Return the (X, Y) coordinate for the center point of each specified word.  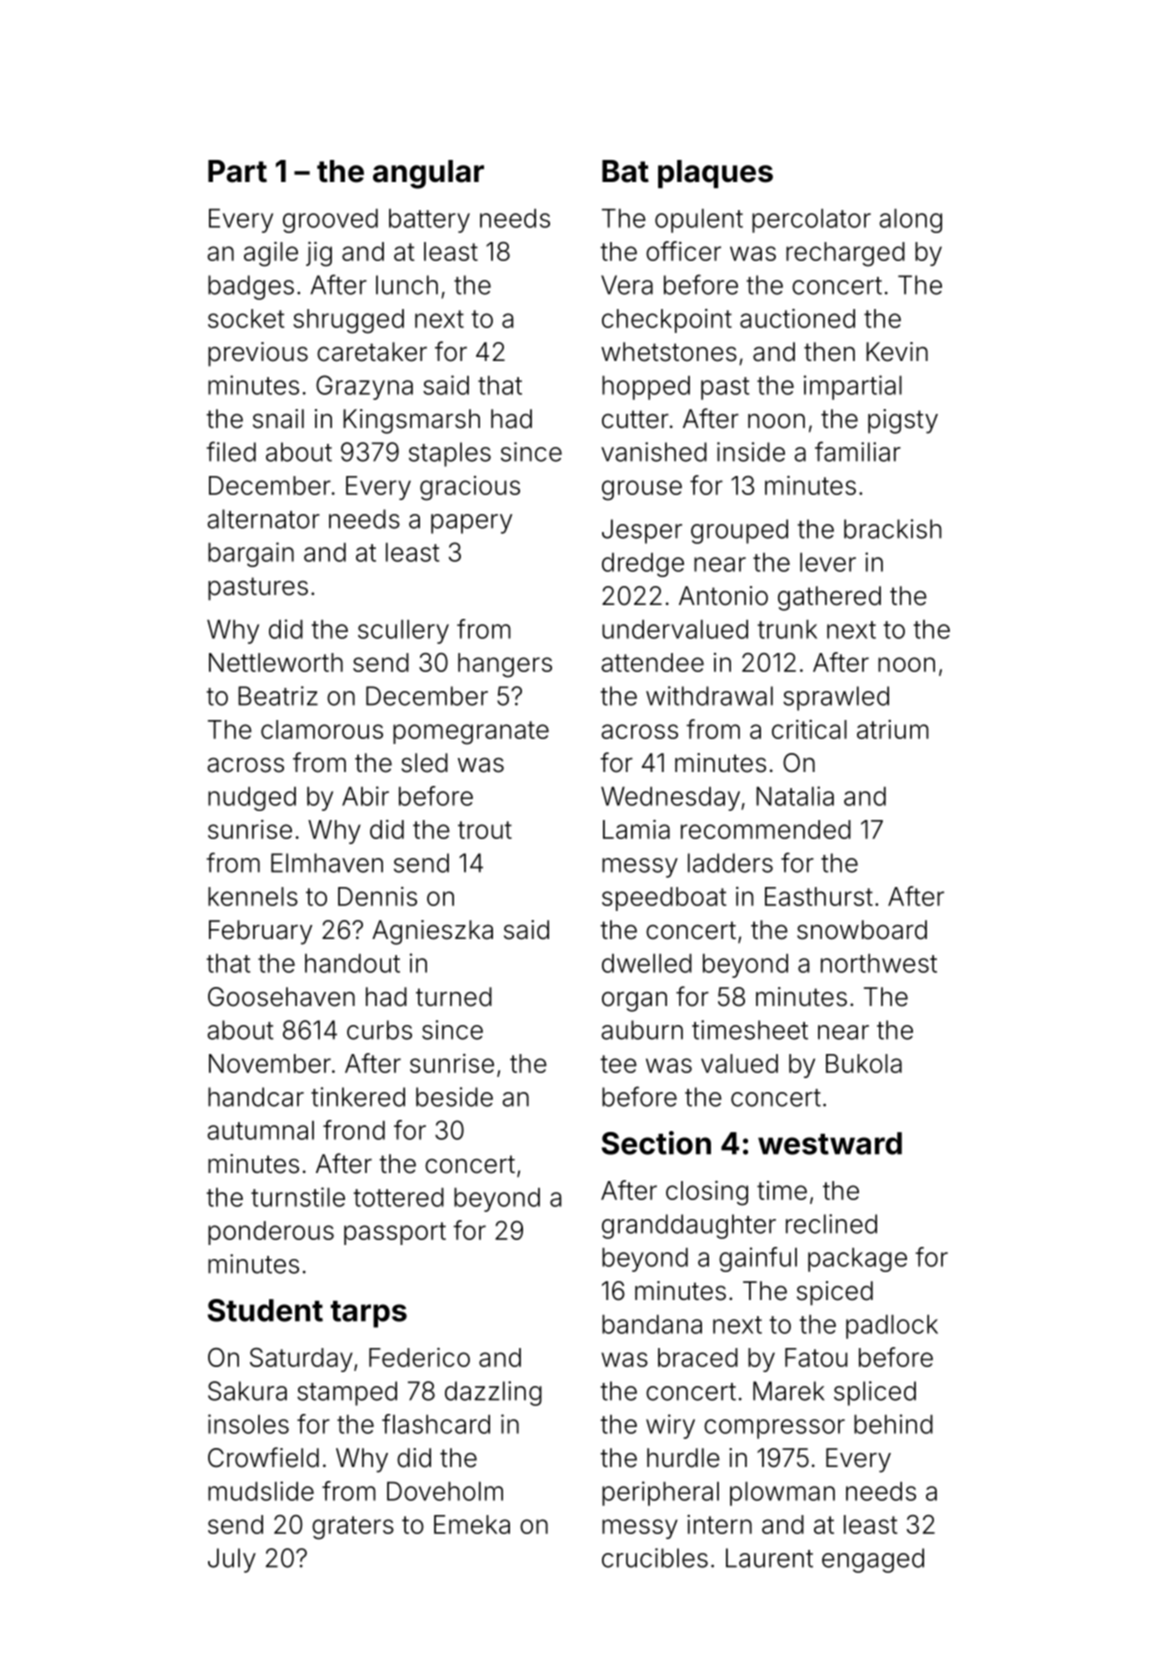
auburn (642, 1030)
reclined (831, 1224)
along (910, 221)
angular (428, 174)
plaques (715, 174)
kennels (253, 896)
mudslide (261, 1491)
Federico (419, 1357)
